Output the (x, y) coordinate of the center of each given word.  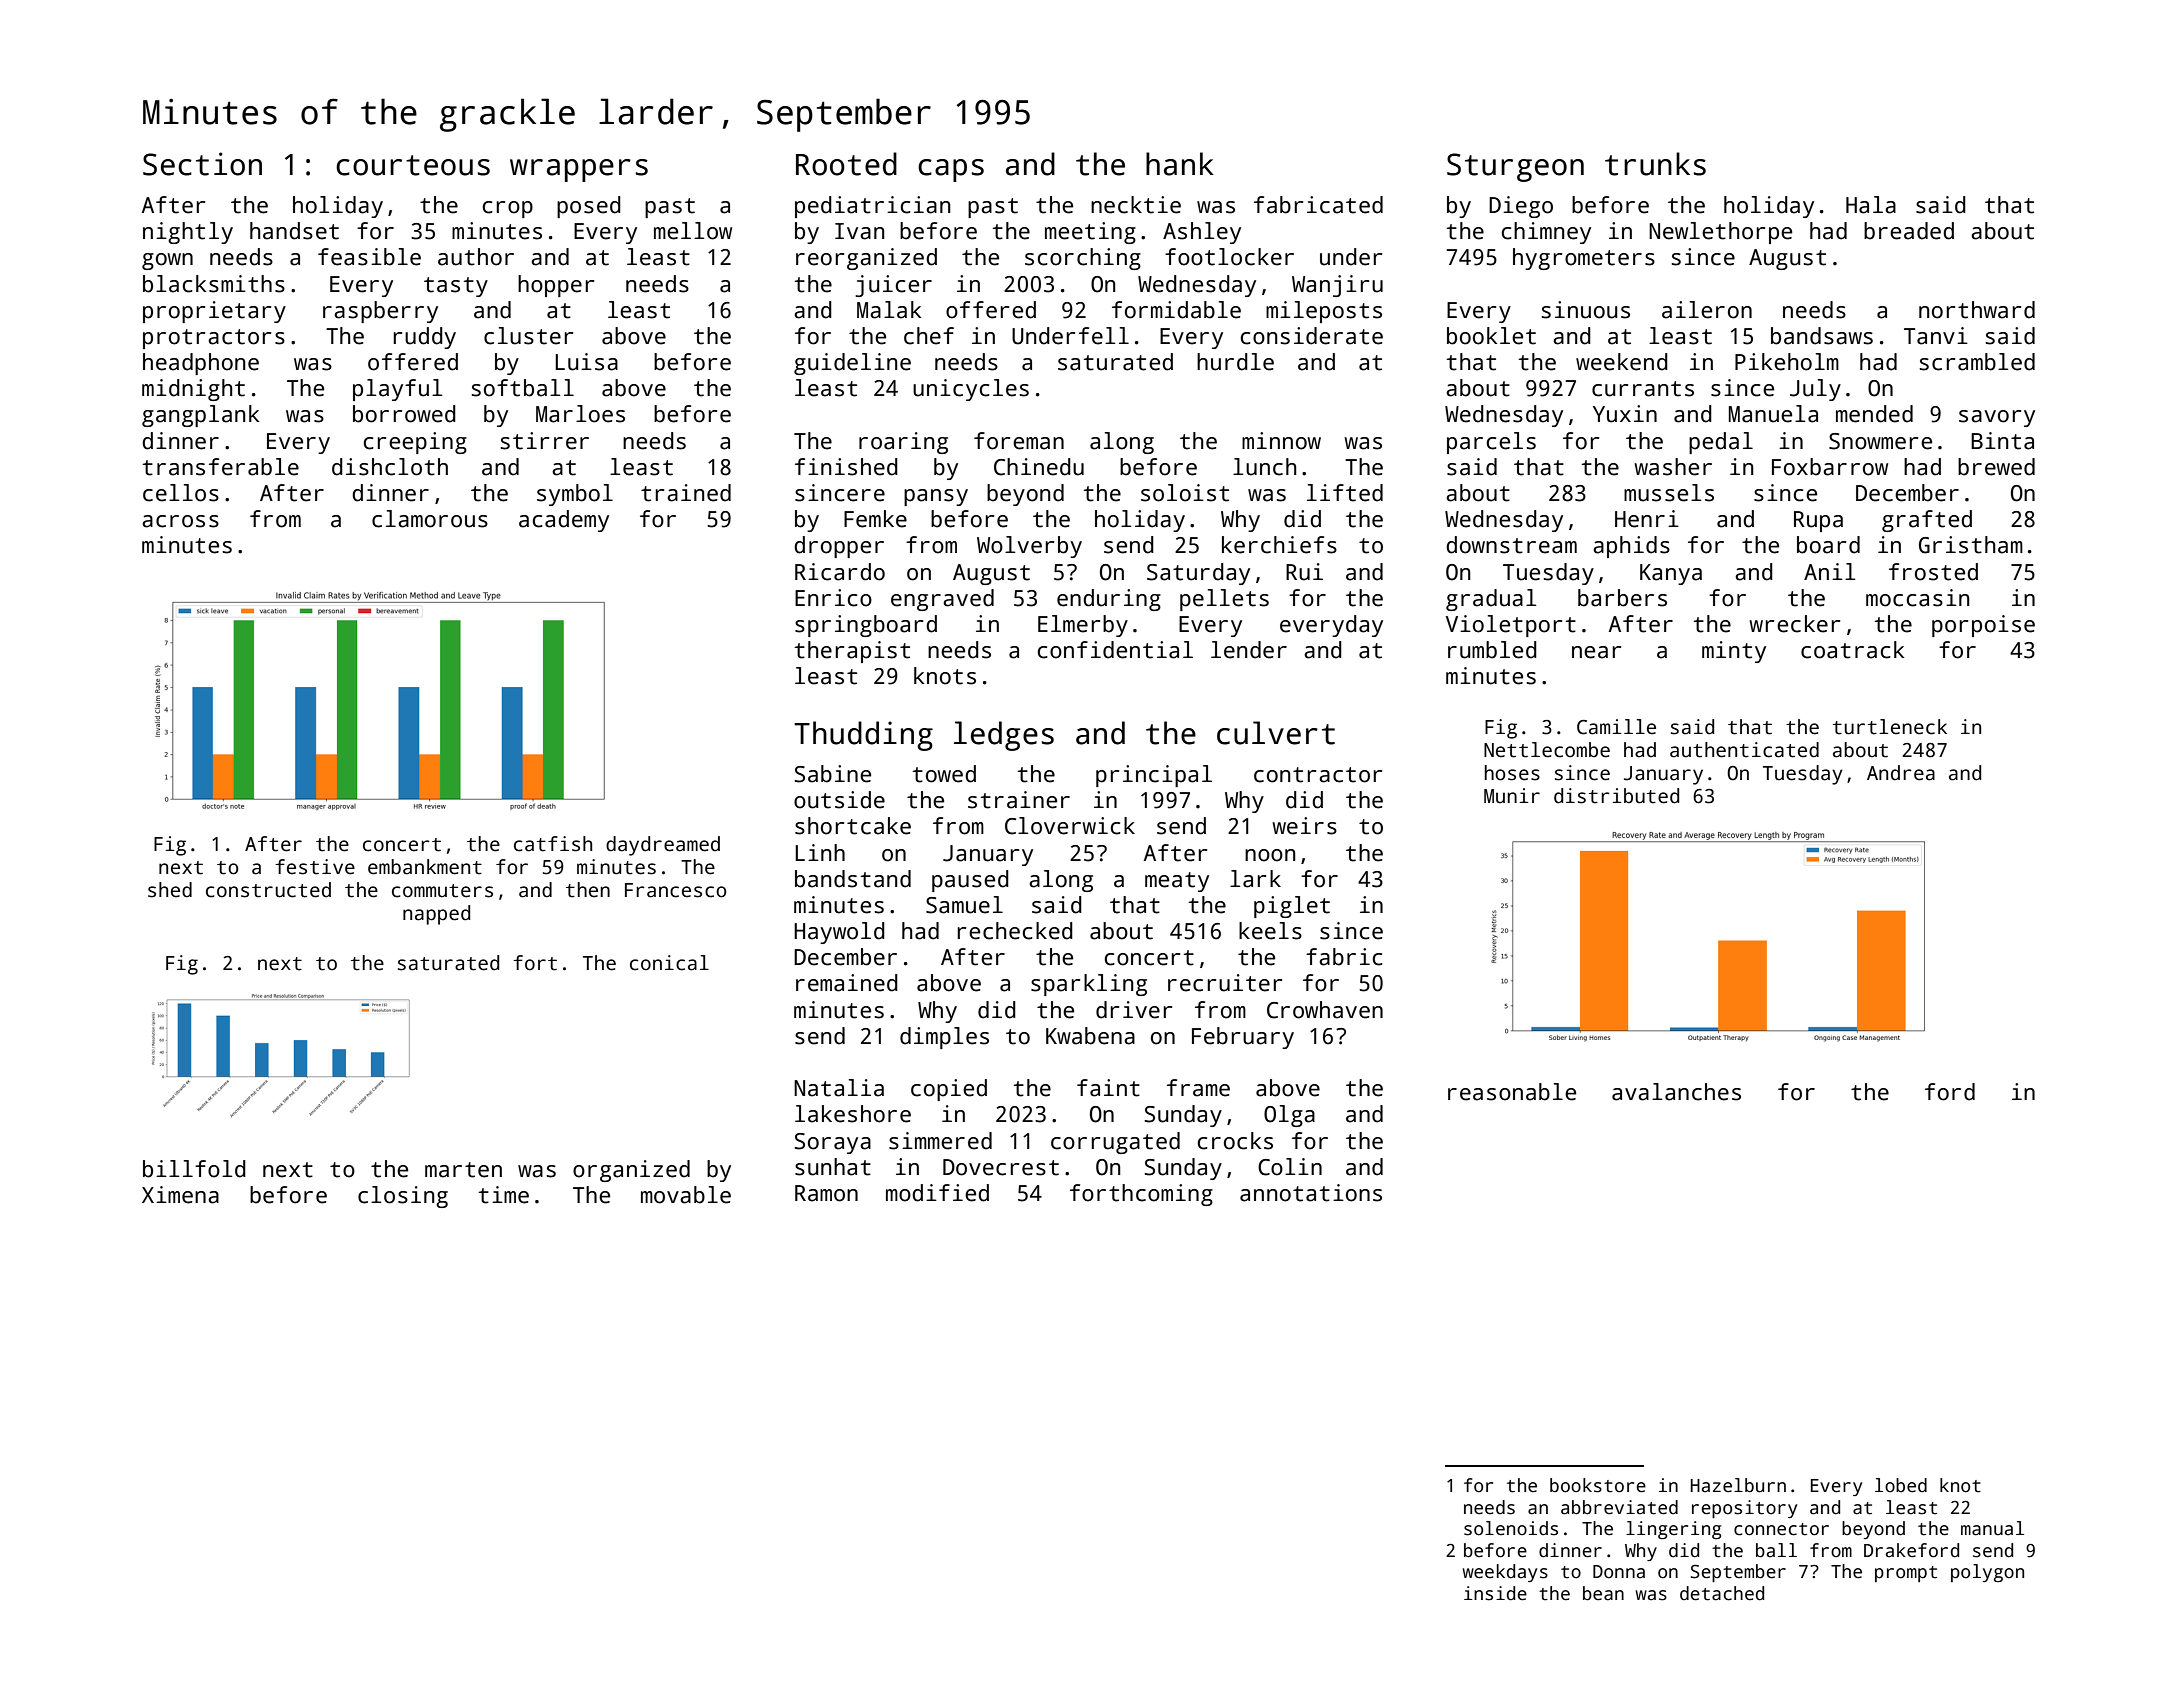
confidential (1115, 650)
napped (436, 915)
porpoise (1983, 626)
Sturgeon (1515, 167)
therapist (852, 652)
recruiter (1225, 983)
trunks (1655, 164)
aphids (1631, 547)
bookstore (1598, 1485)
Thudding (863, 736)
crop (508, 209)
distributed (1616, 796)
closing (403, 1197)
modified (937, 1193)
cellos (181, 493)
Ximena (180, 1195)
